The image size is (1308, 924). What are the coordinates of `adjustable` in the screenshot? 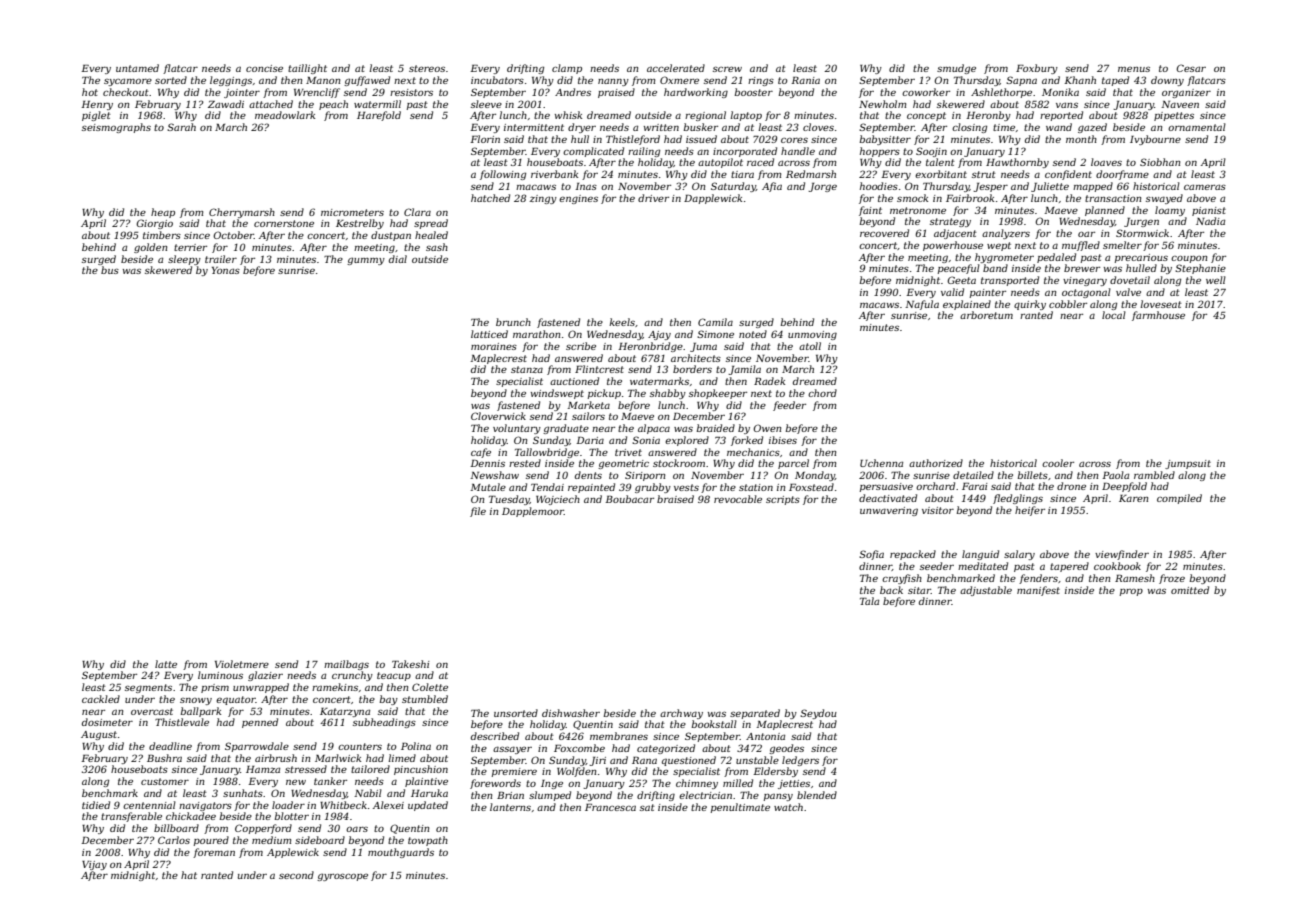 It's located at (986, 591).
